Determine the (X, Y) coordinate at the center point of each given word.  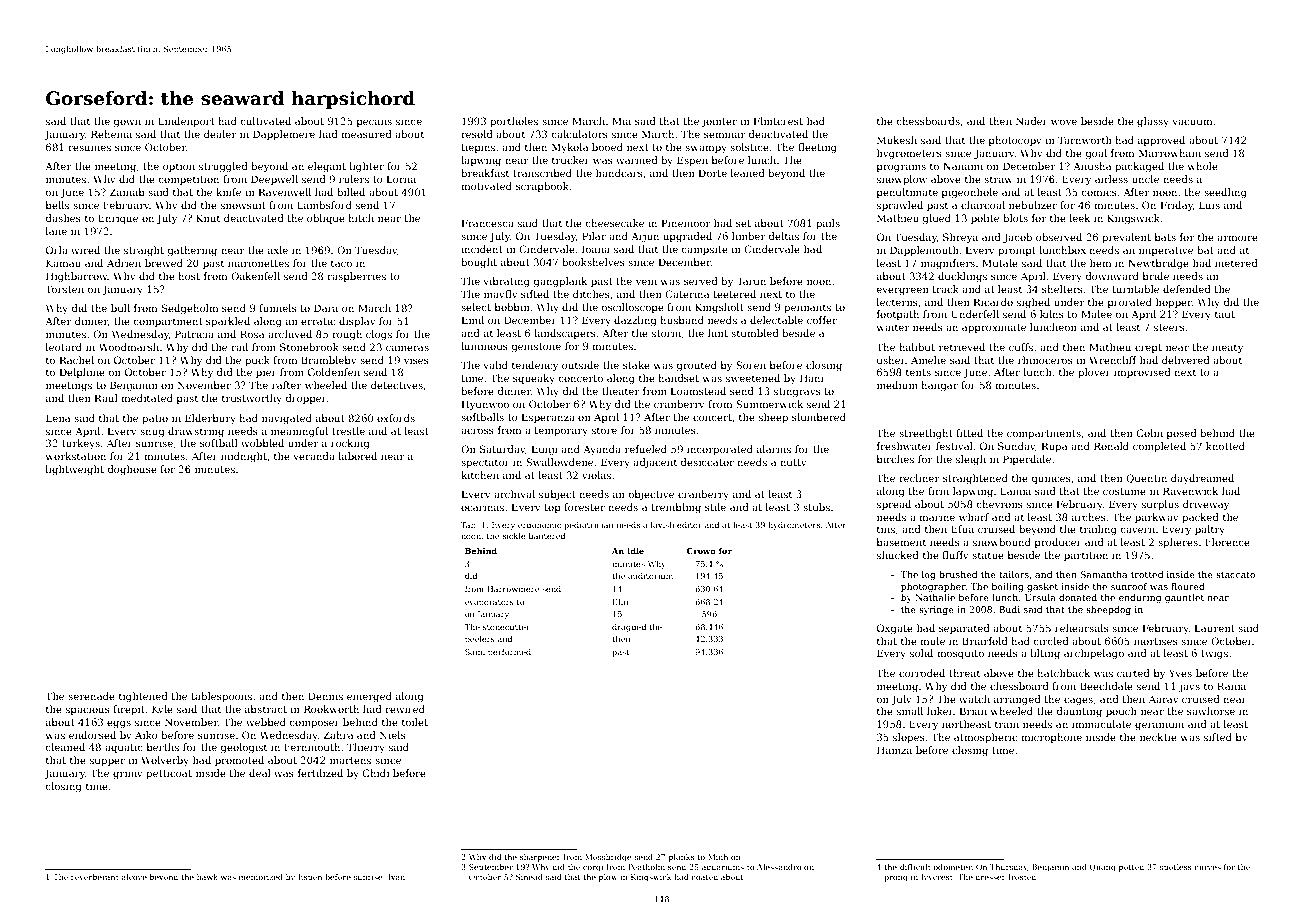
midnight (244, 457)
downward (1112, 276)
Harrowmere (513, 589)
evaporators (489, 603)
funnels (278, 308)
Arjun (645, 237)
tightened (143, 697)
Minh (718, 857)
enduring (1140, 598)
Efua (962, 529)
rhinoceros (1045, 360)
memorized (261, 877)
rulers (354, 179)
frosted (1022, 877)
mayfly (501, 295)
